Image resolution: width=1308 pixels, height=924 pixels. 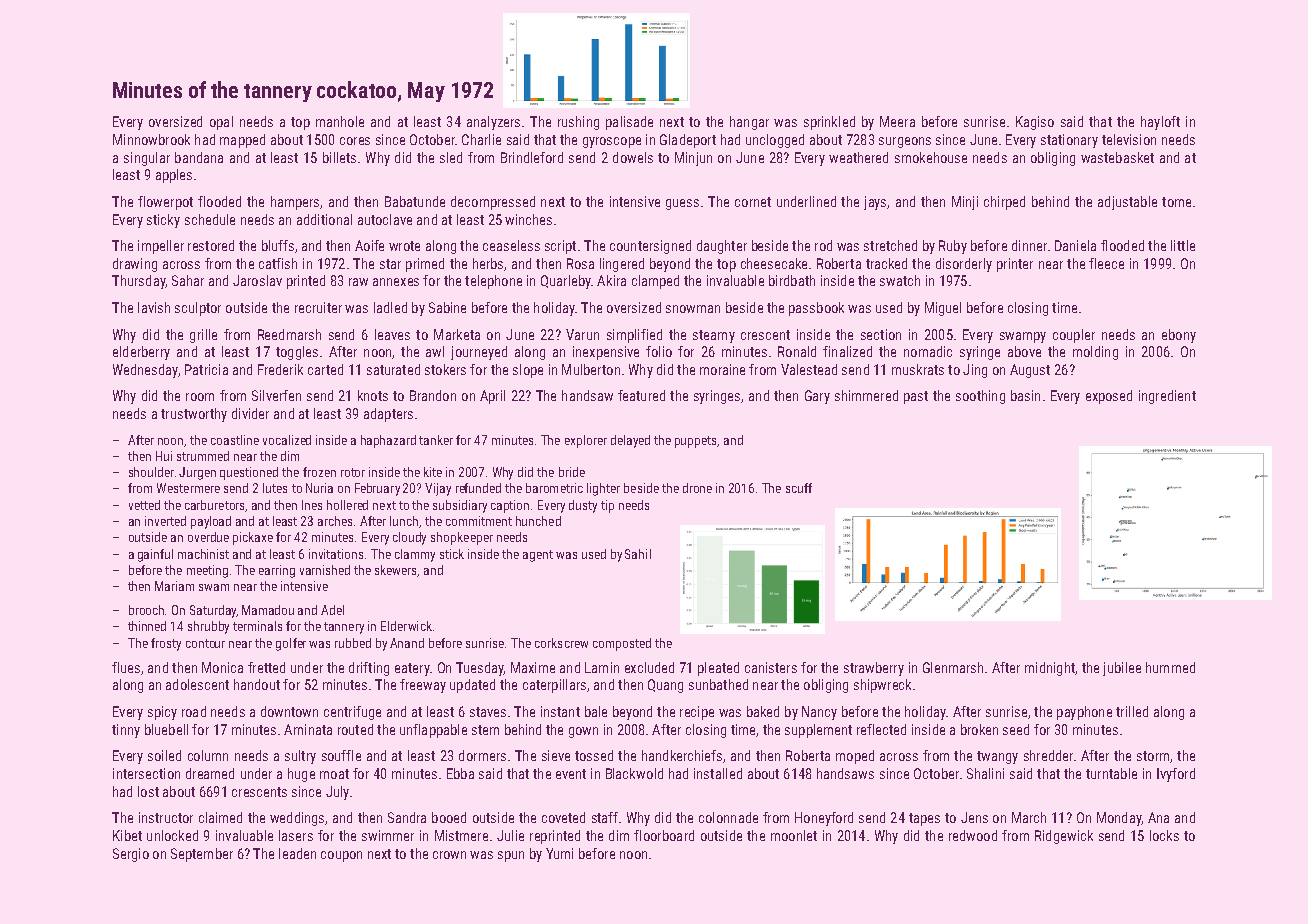 I want to click on spun, so click(x=511, y=856).
